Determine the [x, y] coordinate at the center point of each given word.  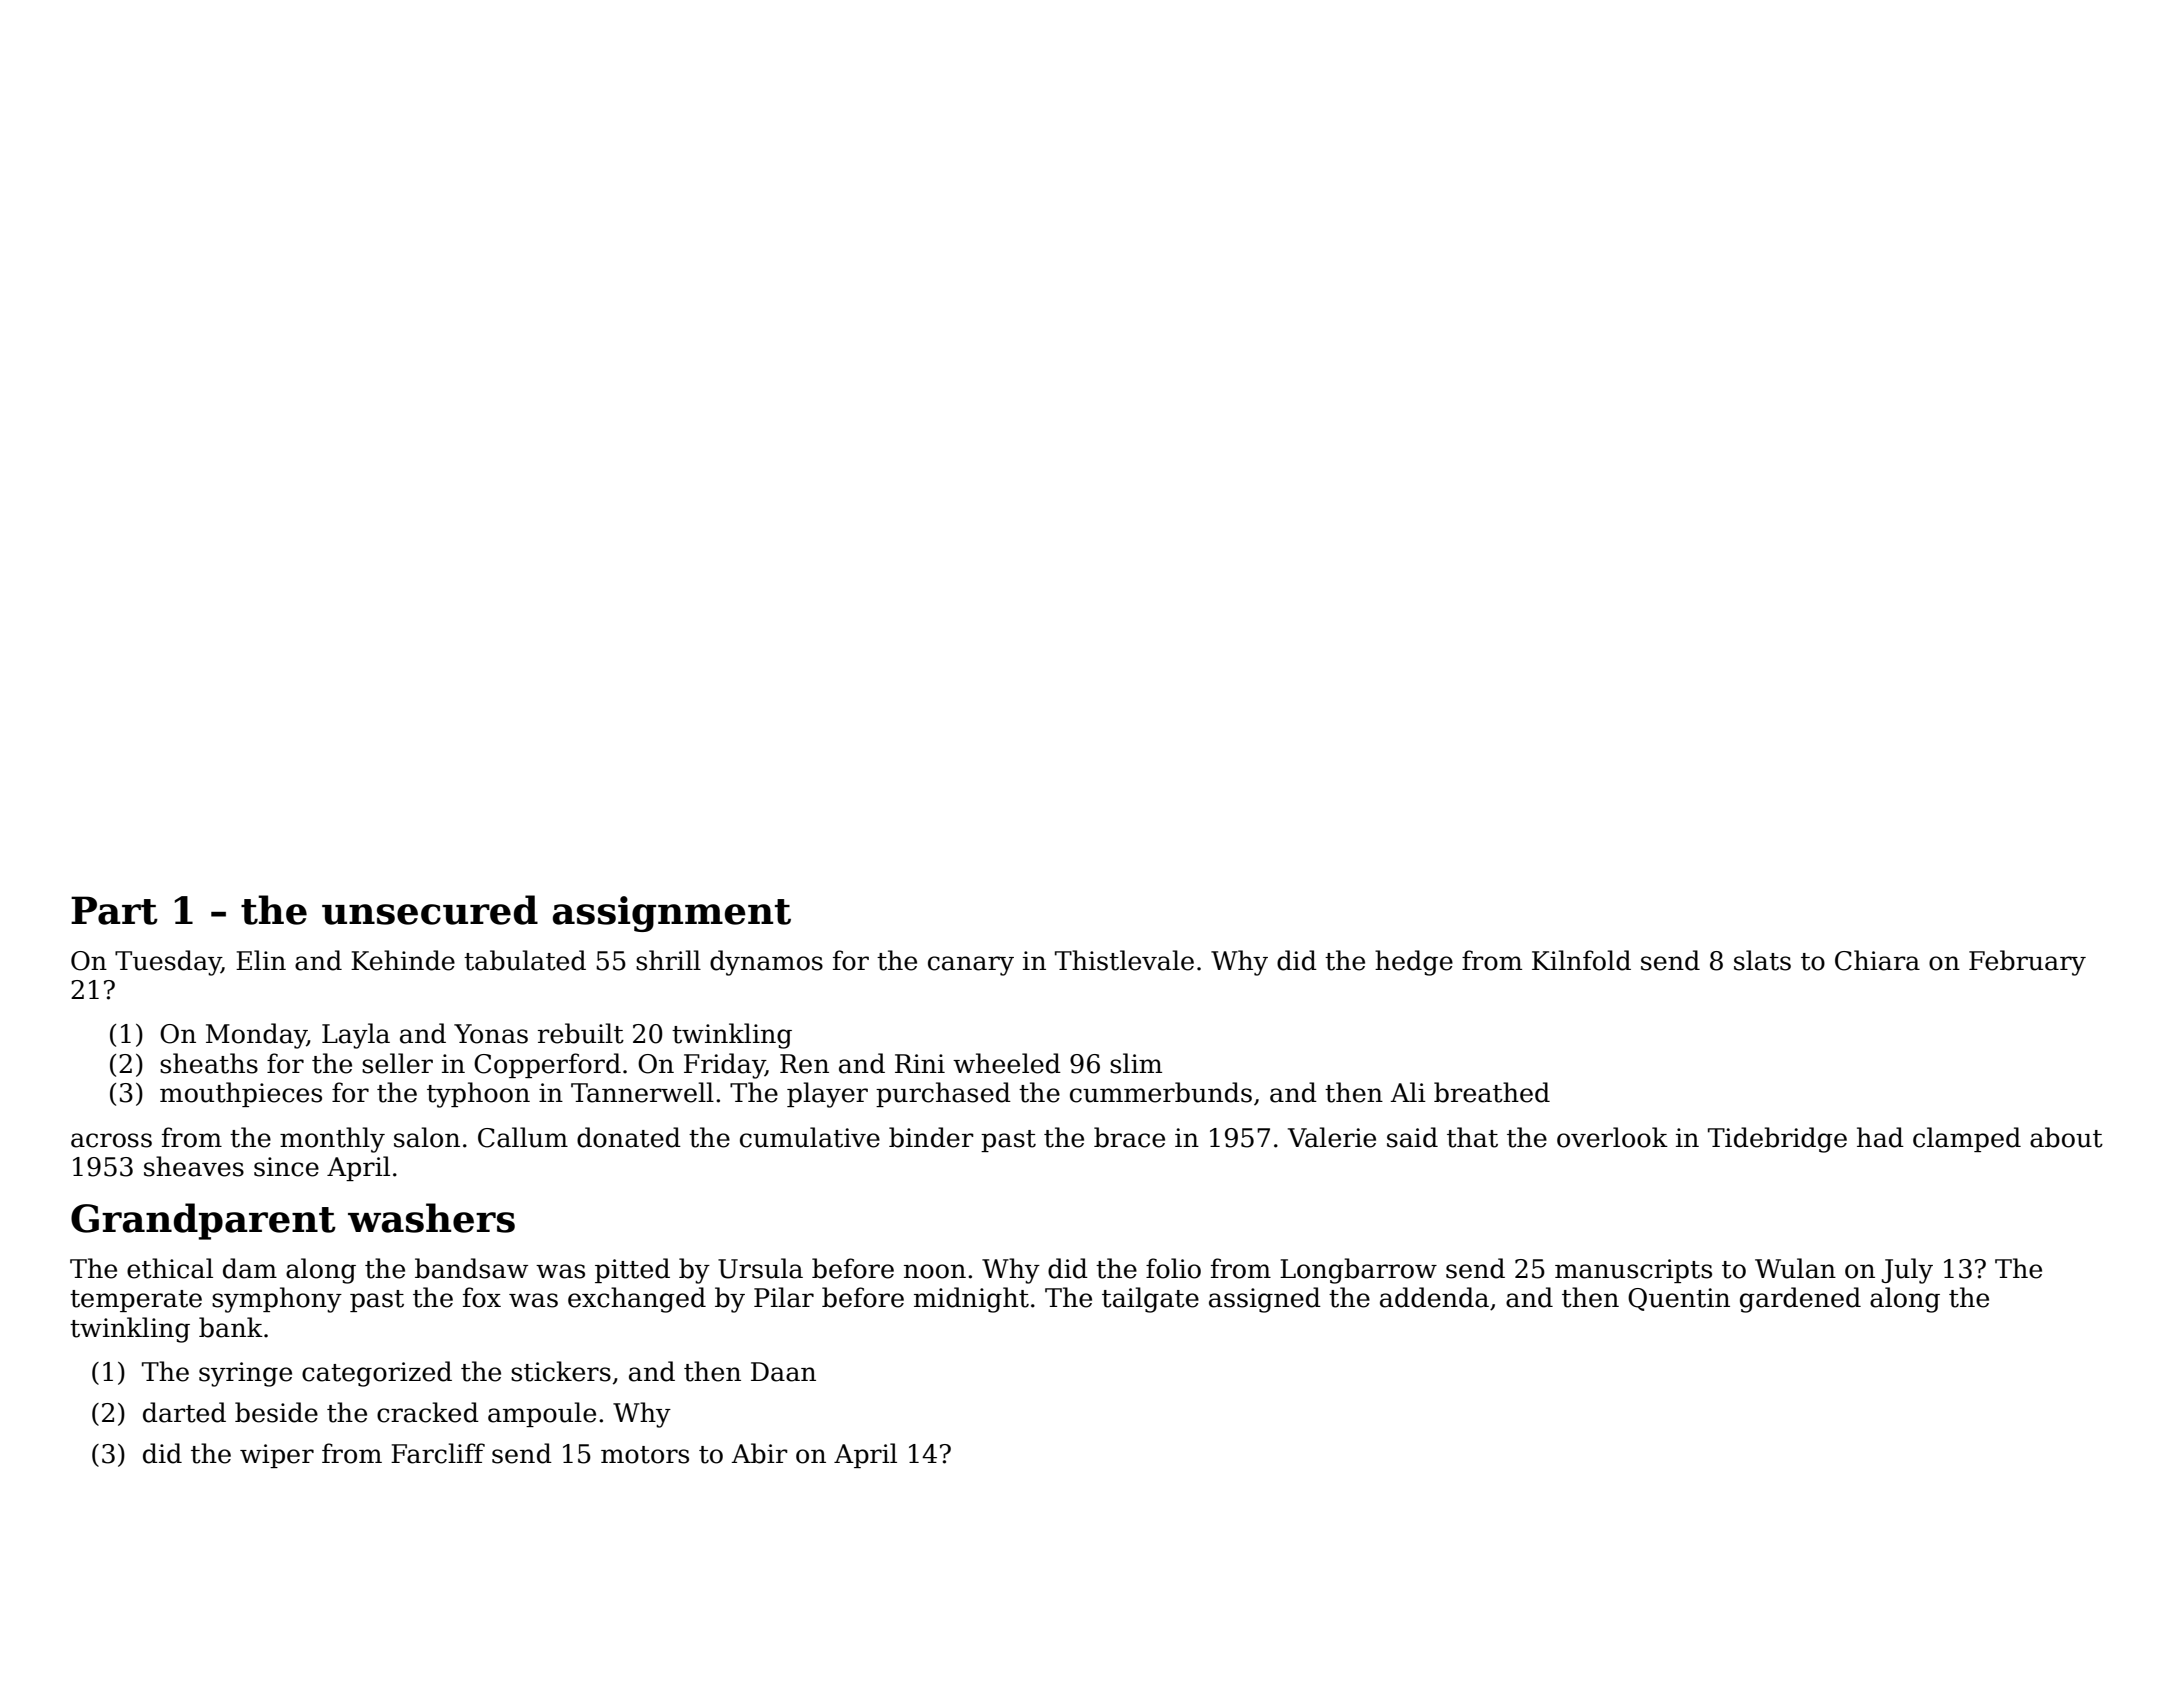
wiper [277, 1456]
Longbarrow [1358, 1271]
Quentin [1679, 1299]
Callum [523, 1137]
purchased [943, 1094]
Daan [783, 1372]
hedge [1414, 963]
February [2027, 963]
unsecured [430, 910]
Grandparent [203, 1221]
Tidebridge [1777, 1140]
